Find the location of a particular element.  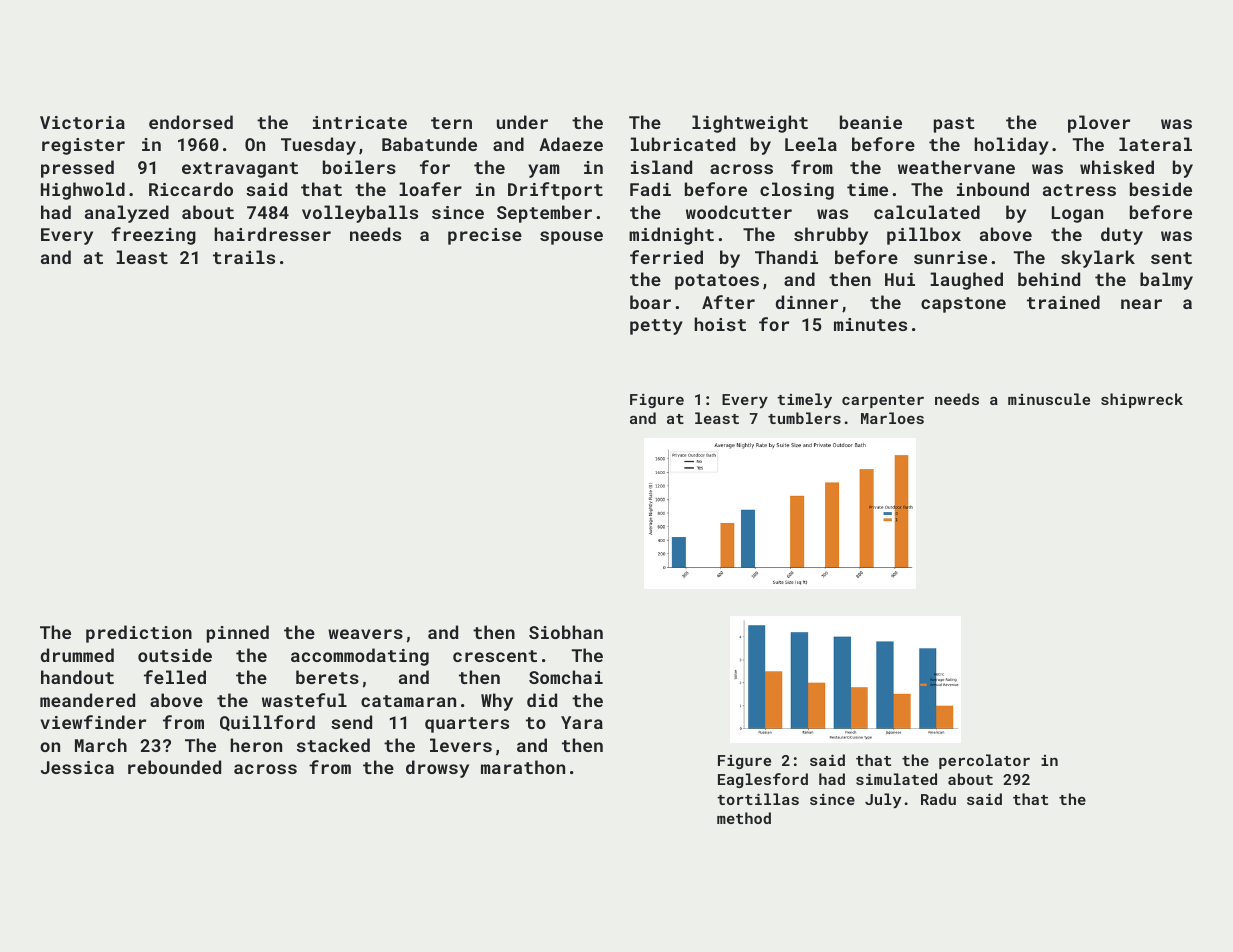

carpenter is located at coordinates (883, 401).
